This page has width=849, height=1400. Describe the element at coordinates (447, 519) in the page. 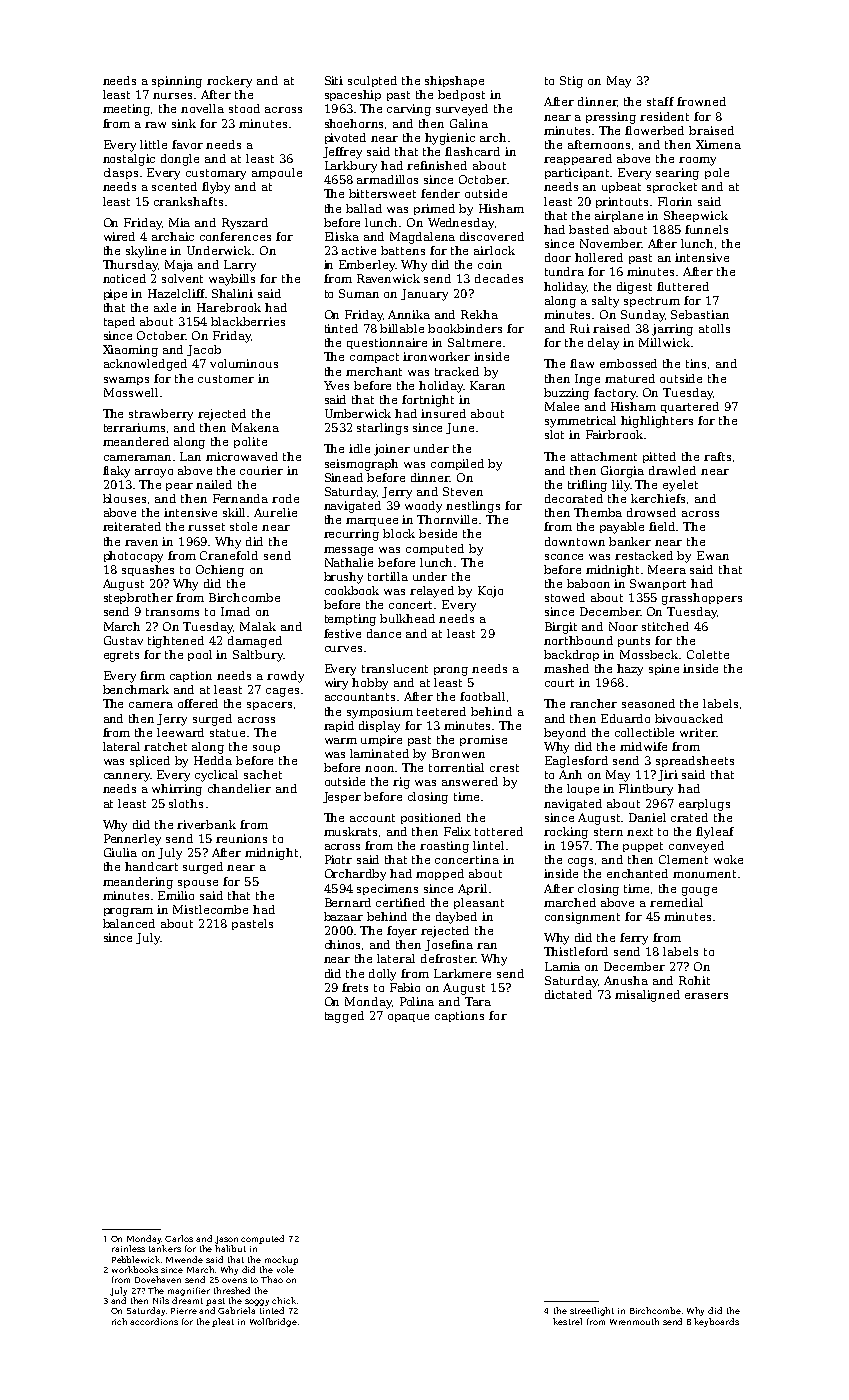

I see `Thornville` at that location.
